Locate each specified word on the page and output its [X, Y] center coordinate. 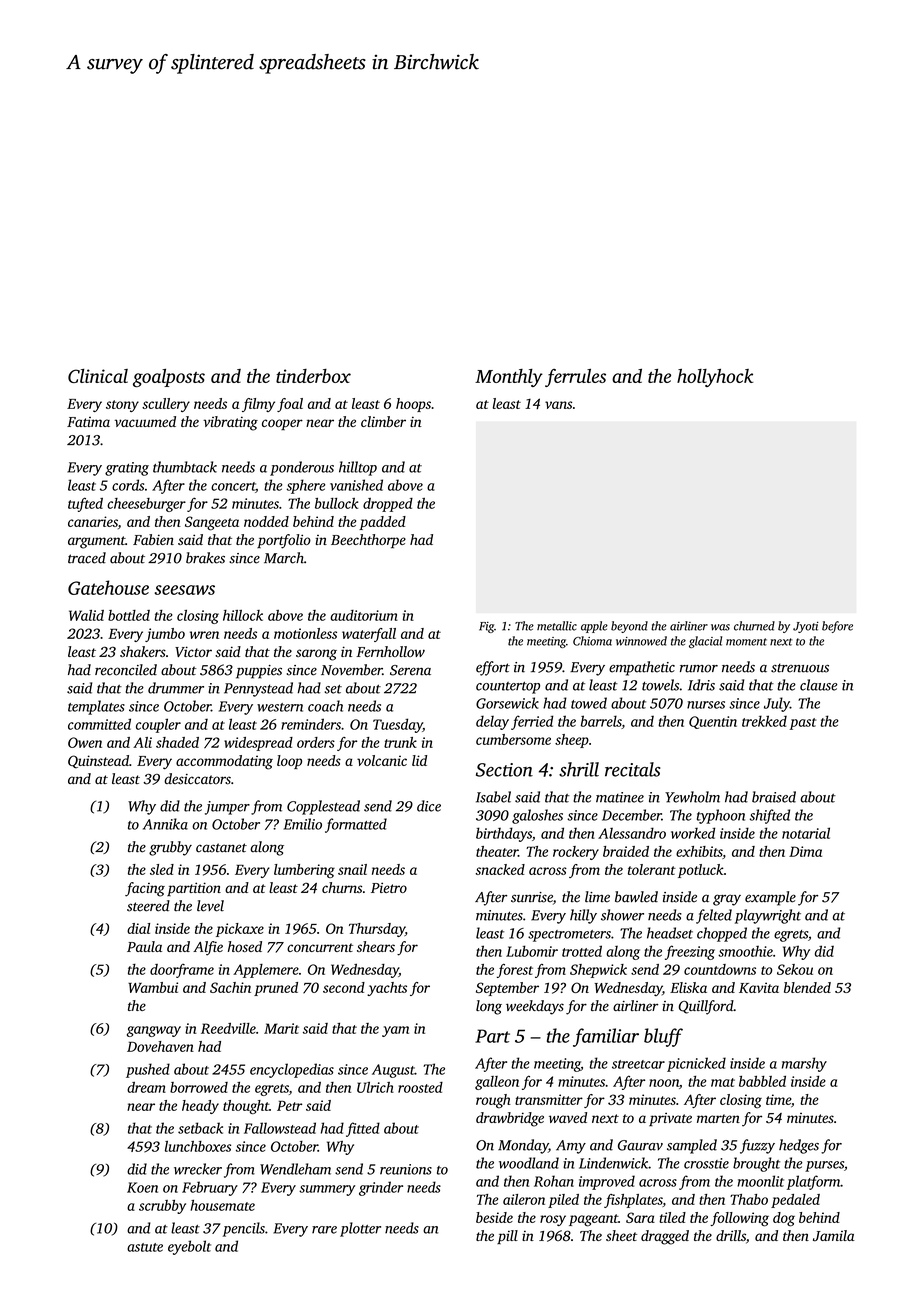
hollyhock [715, 378]
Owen [85, 742]
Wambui [153, 987]
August [393, 1071]
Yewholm [692, 797]
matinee [620, 797]
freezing [690, 952]
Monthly [509, 378]
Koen [142, 1187]
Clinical [98, 376]
